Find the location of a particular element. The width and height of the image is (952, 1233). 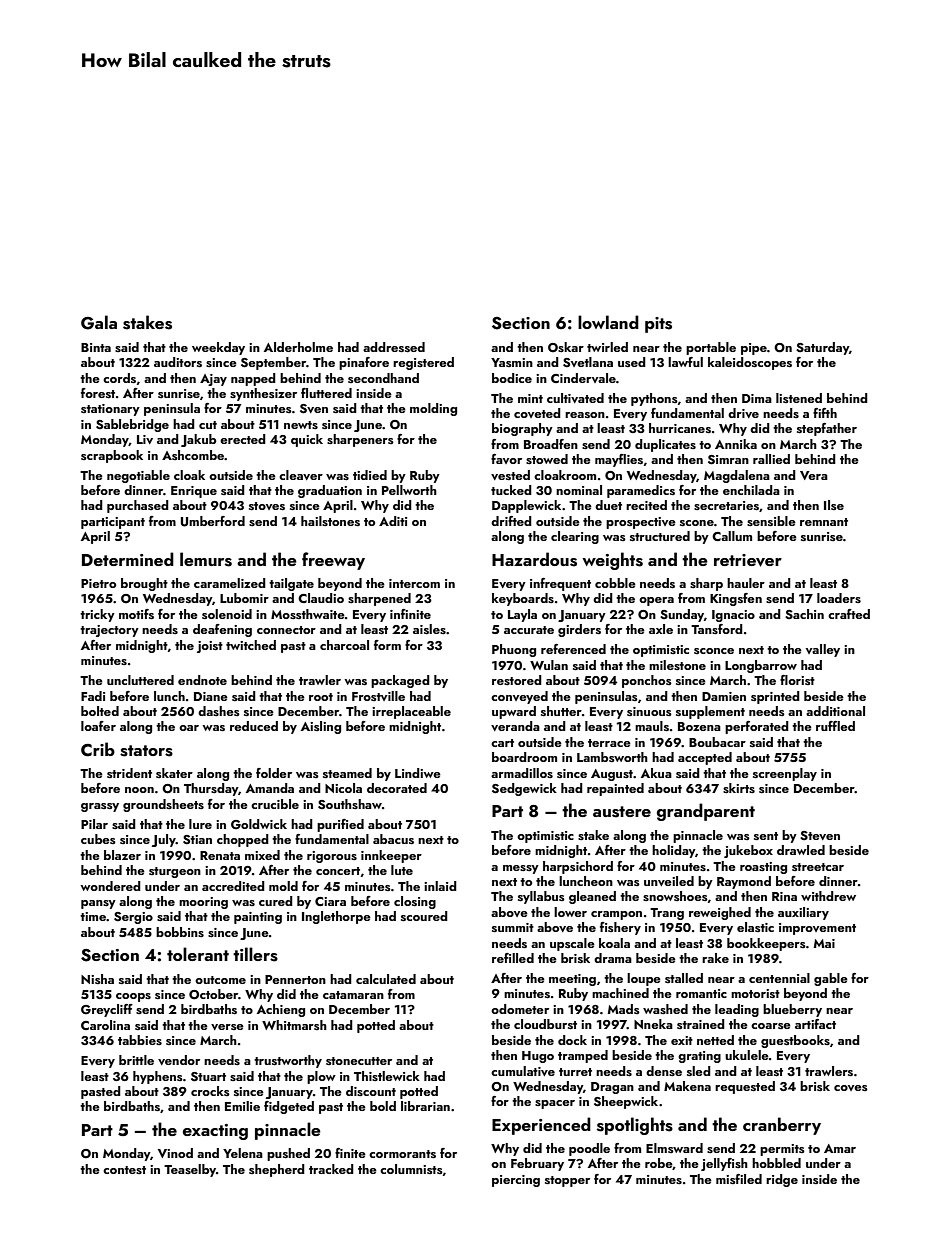

contest is located at coordinates (124, 1170).
